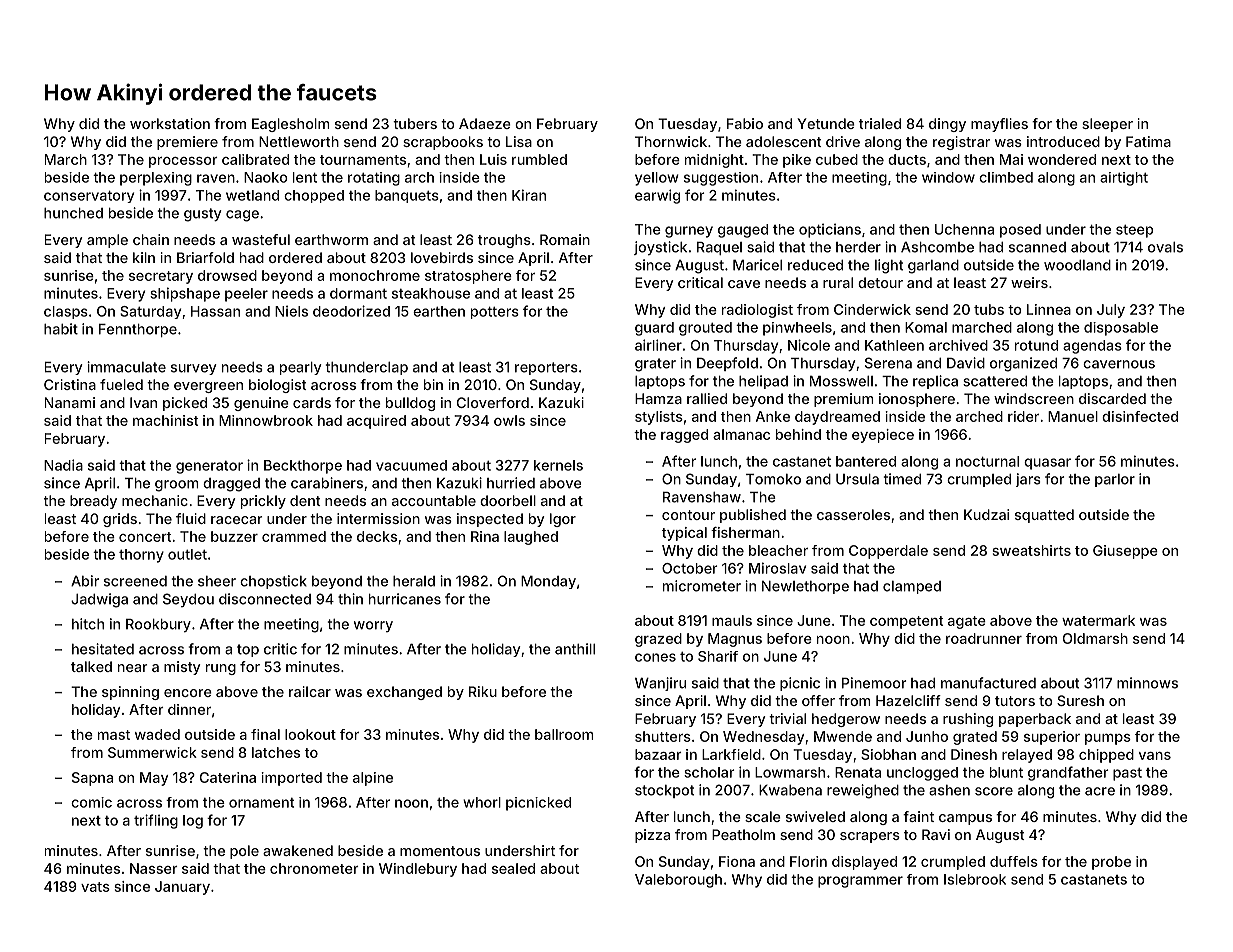  What do you see at coordinates (1006, 177) in the document?
I see `climbed` at bounding box center [1006, 177].
